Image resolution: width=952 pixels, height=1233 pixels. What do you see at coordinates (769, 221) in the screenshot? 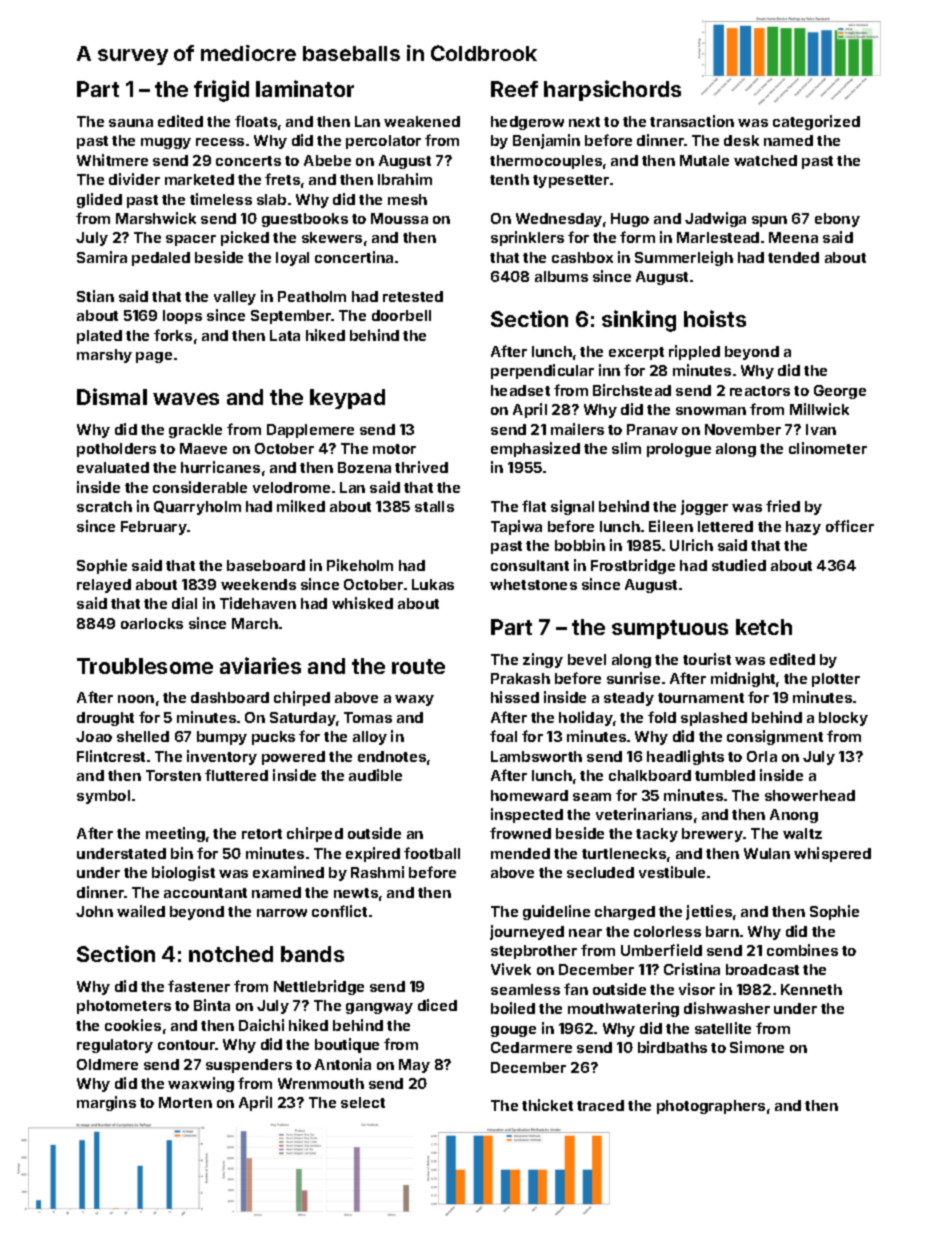
I see `spun` at bounding box center [769, 221].
